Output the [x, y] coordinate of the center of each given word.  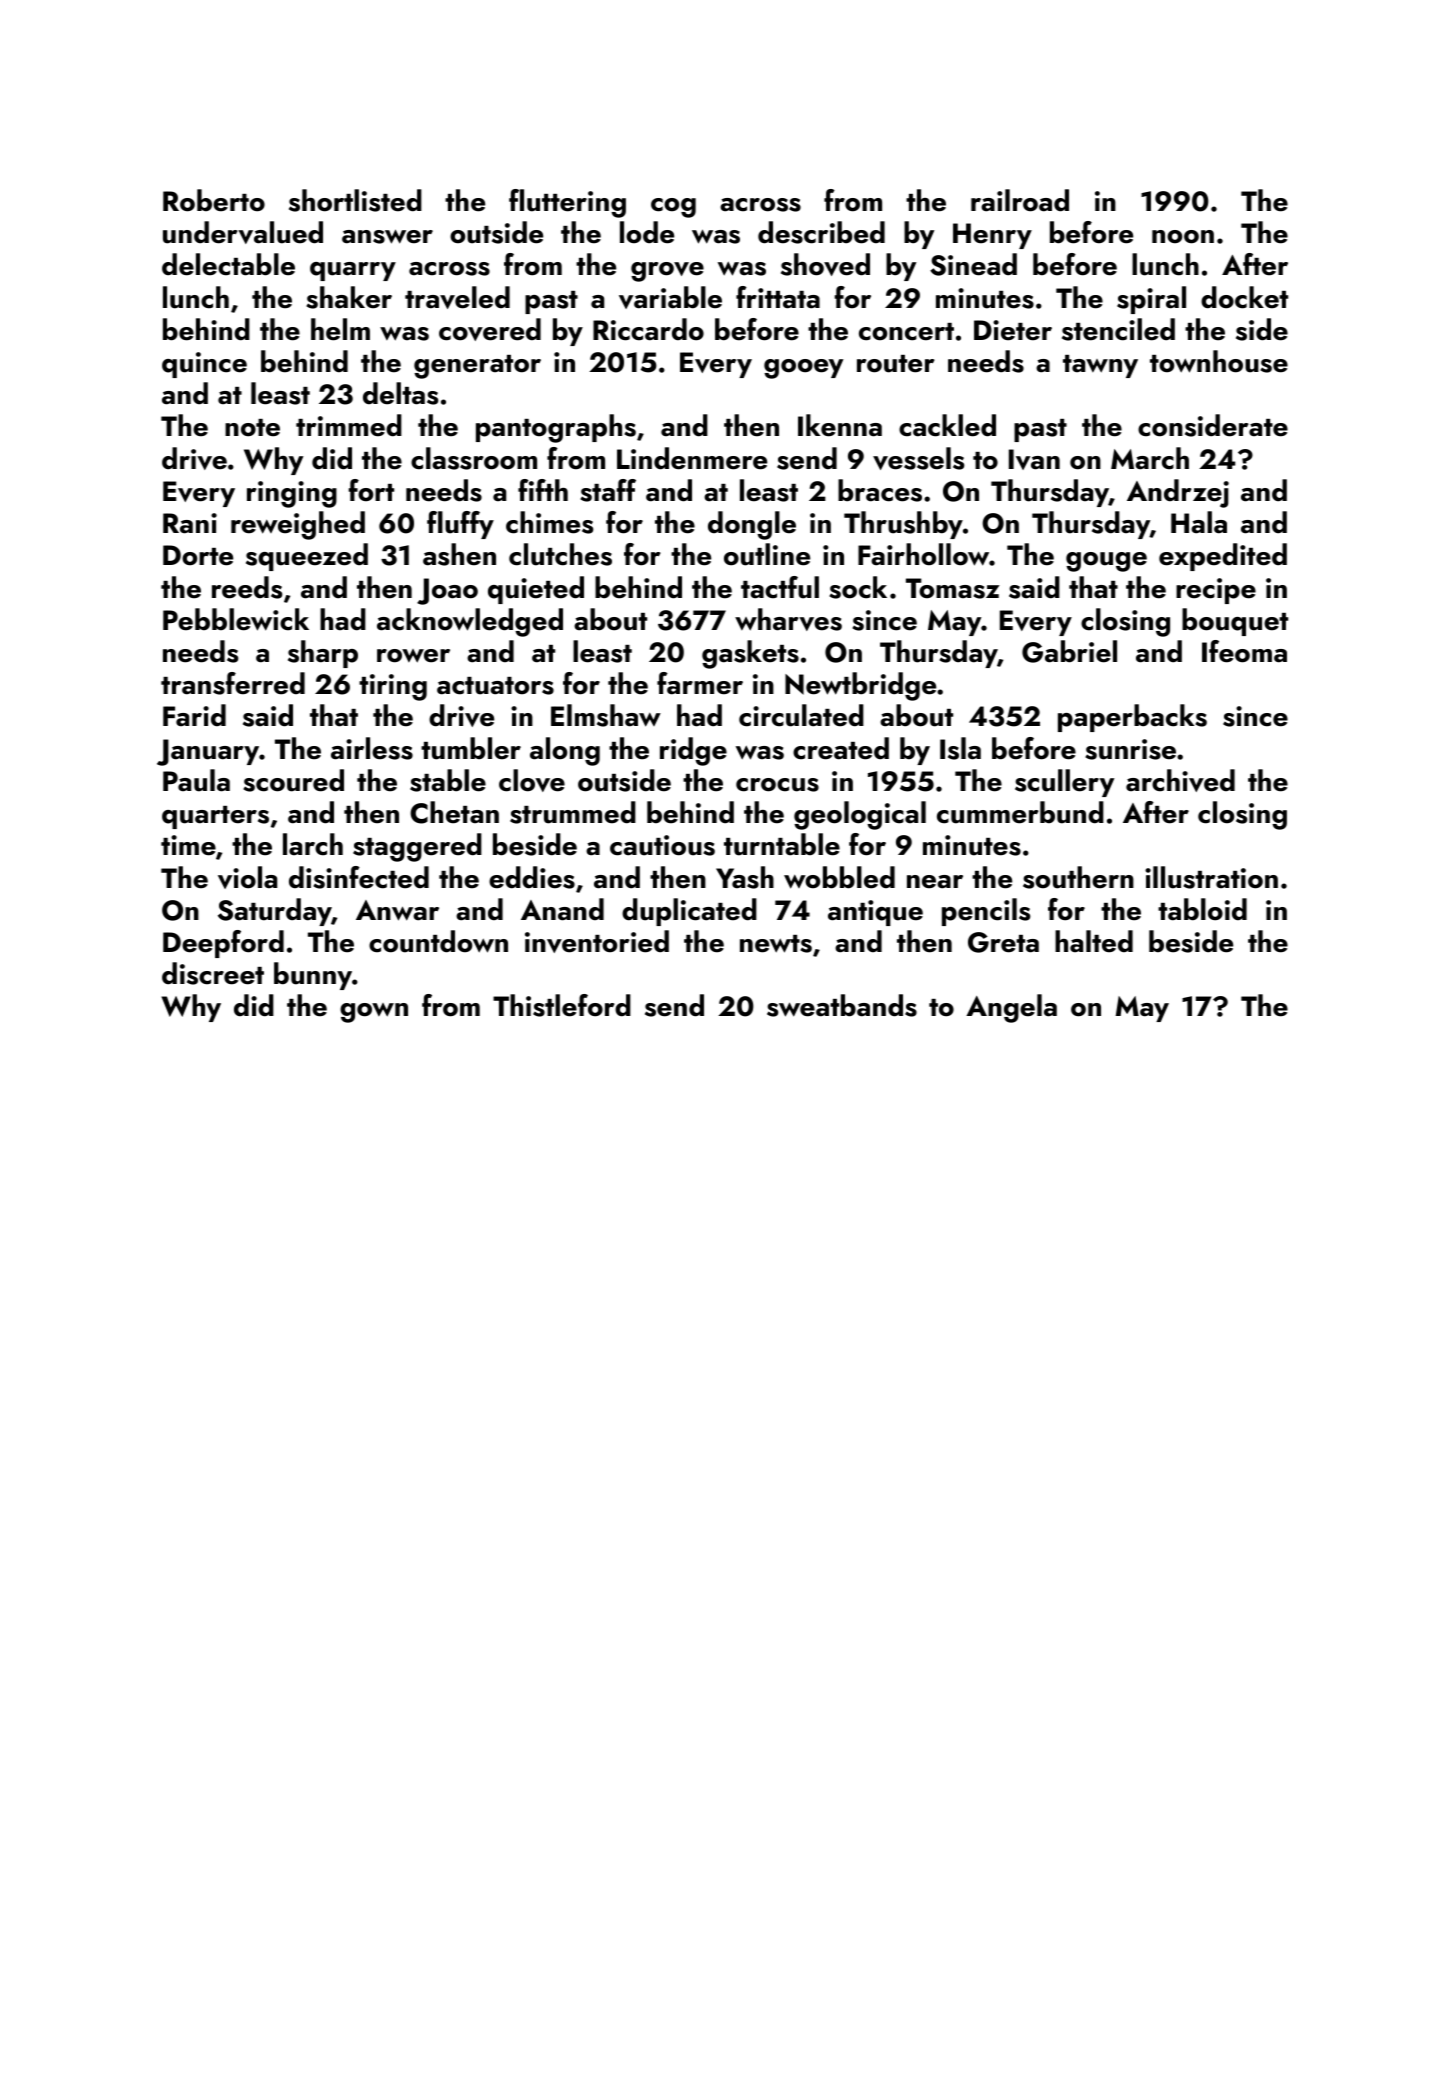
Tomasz [952, 588]
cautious [662, 845]
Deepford [223, 944]
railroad [1020, 200]
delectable [228, 264]
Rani [190, 523]
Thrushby [903, 525]
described [821, 232]
